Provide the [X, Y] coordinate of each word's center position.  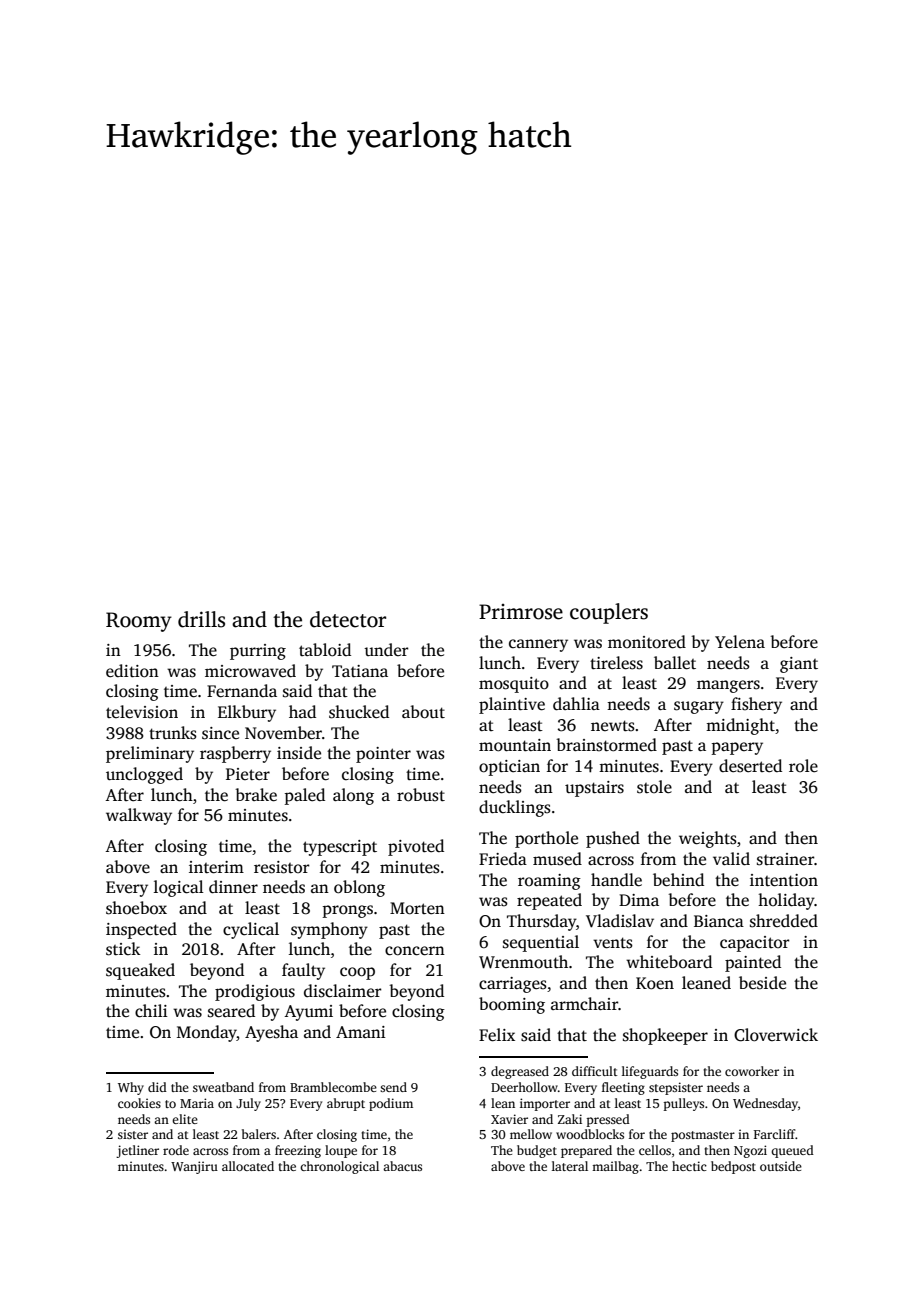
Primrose [521, 612]
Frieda [503, 859]
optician [509, 768]
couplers [609, 613]
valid [731, 859]
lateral [570, 1166]
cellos [655, 1150]
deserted [750, 766]
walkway [139, 816]
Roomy [139, 622]
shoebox [136, 908]
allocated [248, 1166]
